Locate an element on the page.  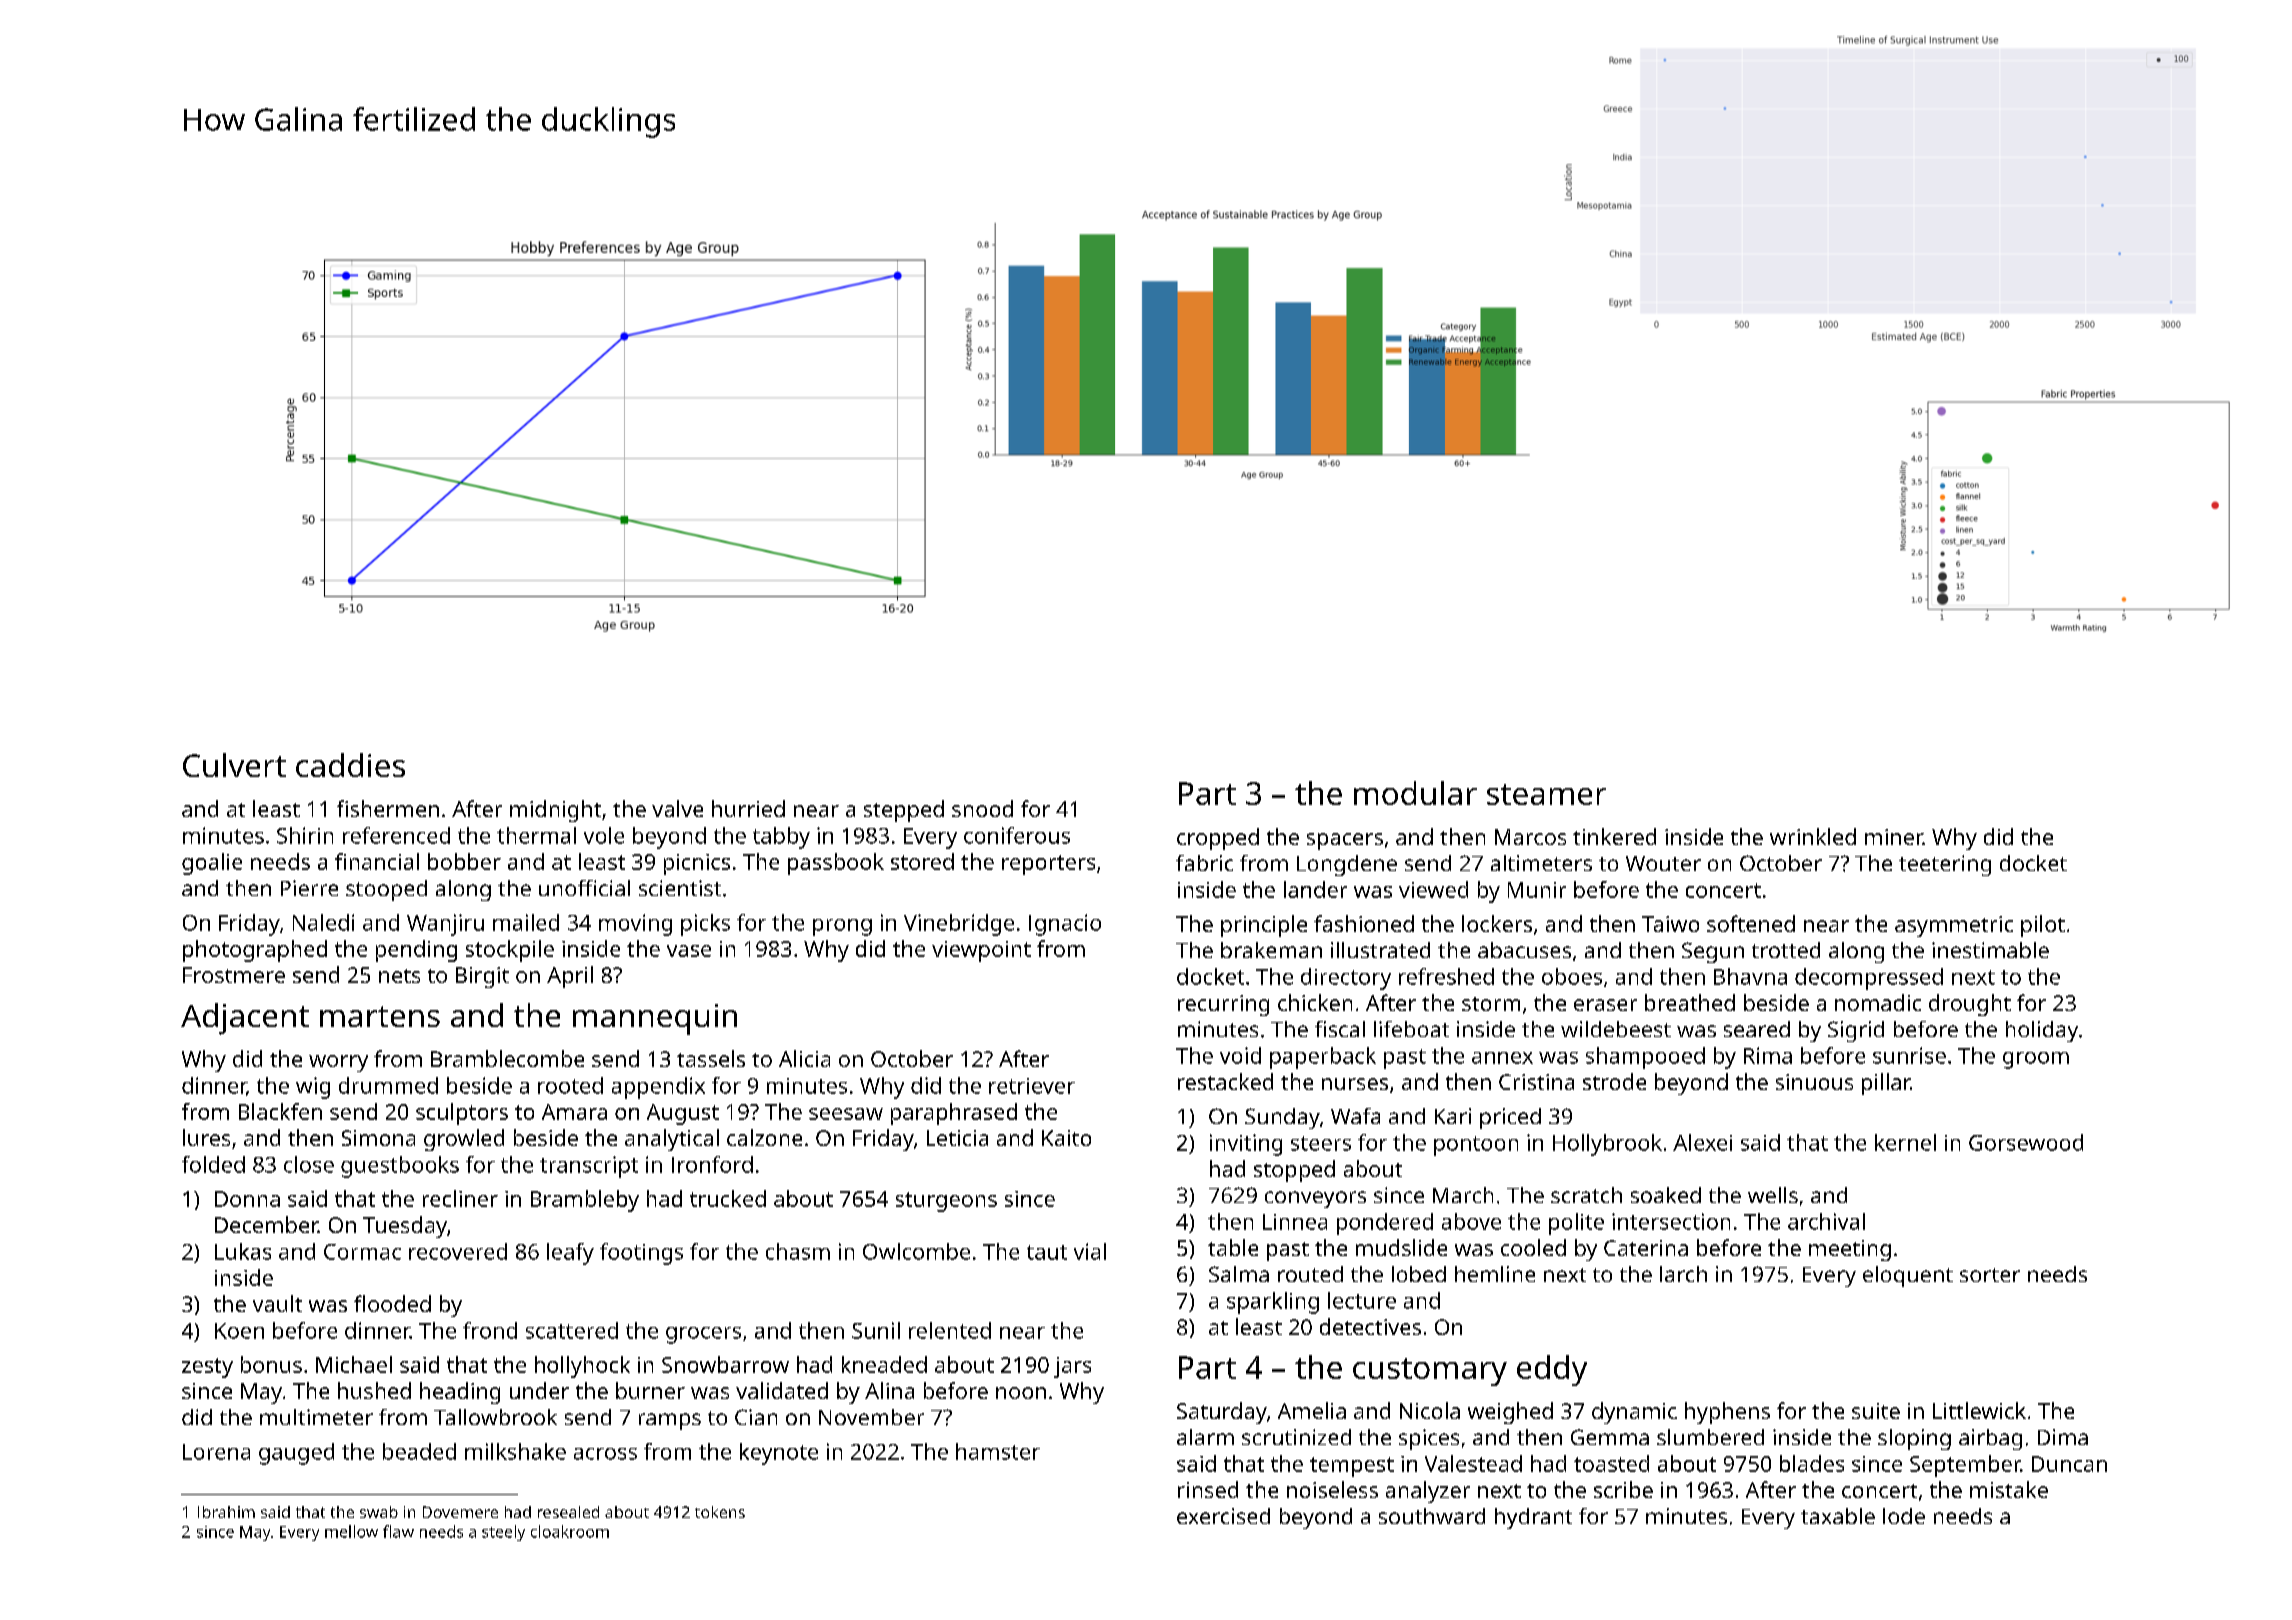
stopped is located at coordinates (1294, 1171).
